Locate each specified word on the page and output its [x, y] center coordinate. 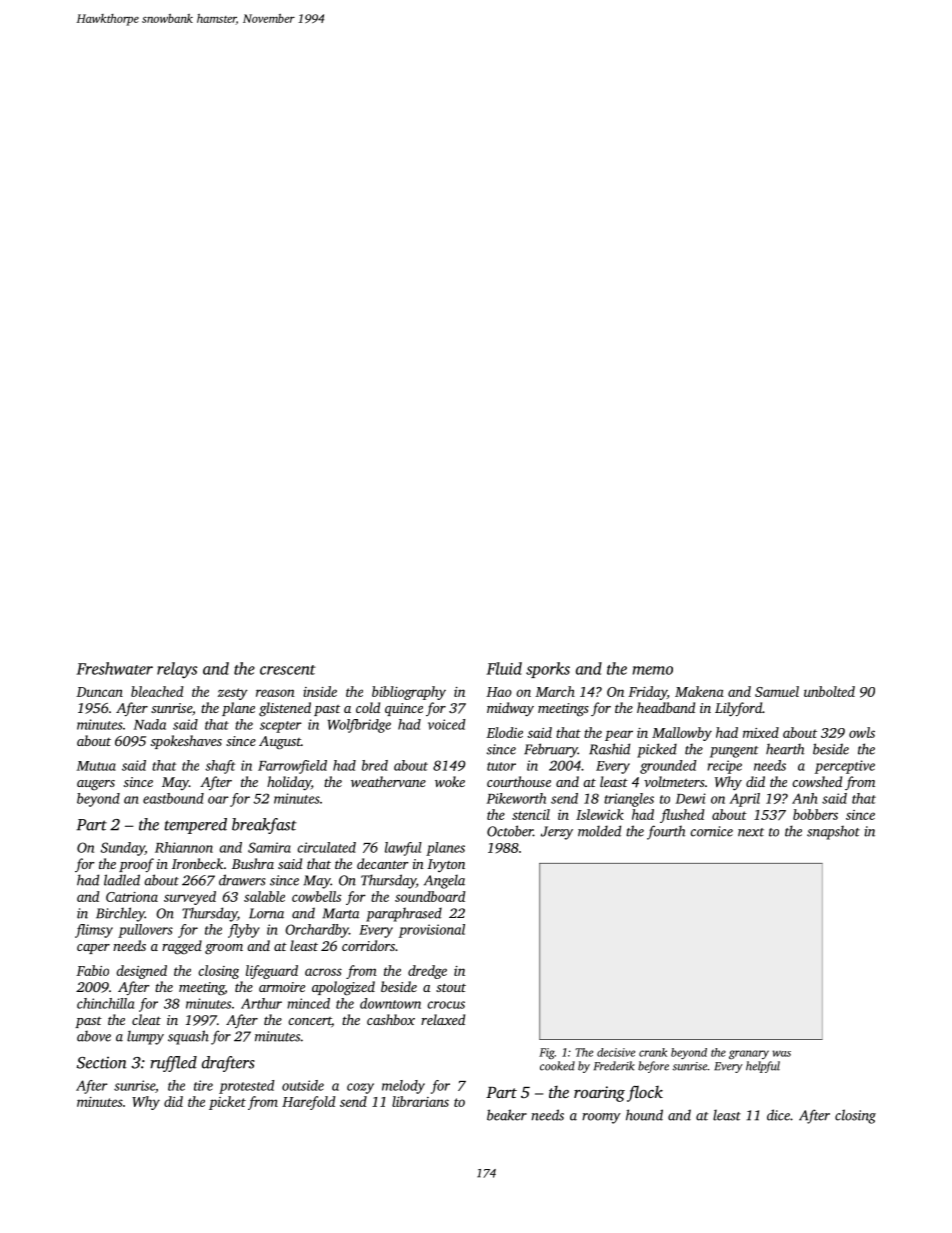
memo [652, 670]
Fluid [504, 668]
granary [749, 1054]
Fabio [92, 970]
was [782, 1053]
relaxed [443, 1019]
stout [451, 987]
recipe [724, 767]
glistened [285, 709]
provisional [432, 931]
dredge [427, 972]
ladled [122, 880]
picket [227, 1103]
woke [450, 781]
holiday [289, 783]
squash [188, 1037]
